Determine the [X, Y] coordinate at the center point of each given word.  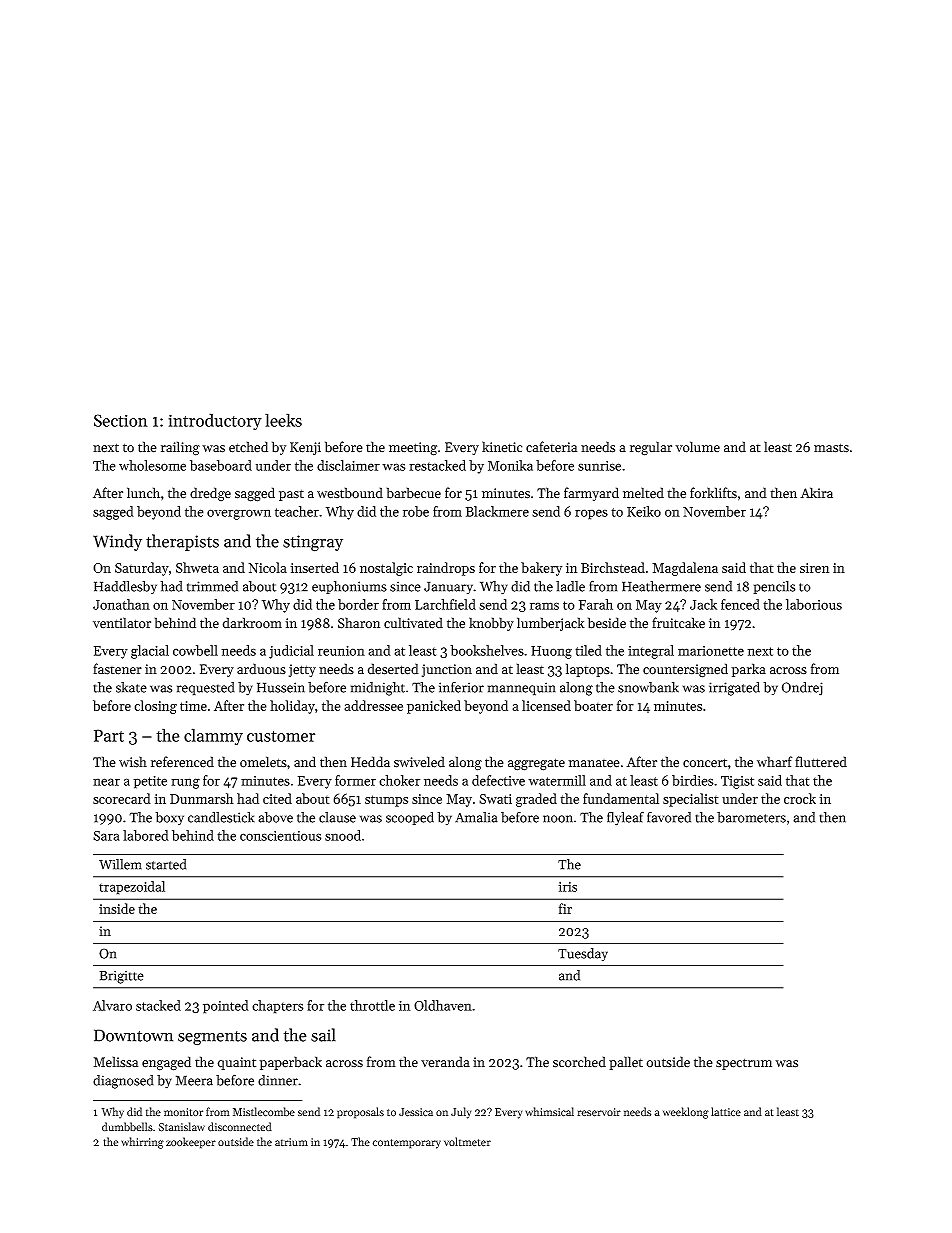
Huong [551, 652]
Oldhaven [443, 1005]
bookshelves [487, 650]
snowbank [648, 687]
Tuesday [583, 954]
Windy [117, 542]
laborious [814, 604]
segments [212, 1038]
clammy [213, 736]
